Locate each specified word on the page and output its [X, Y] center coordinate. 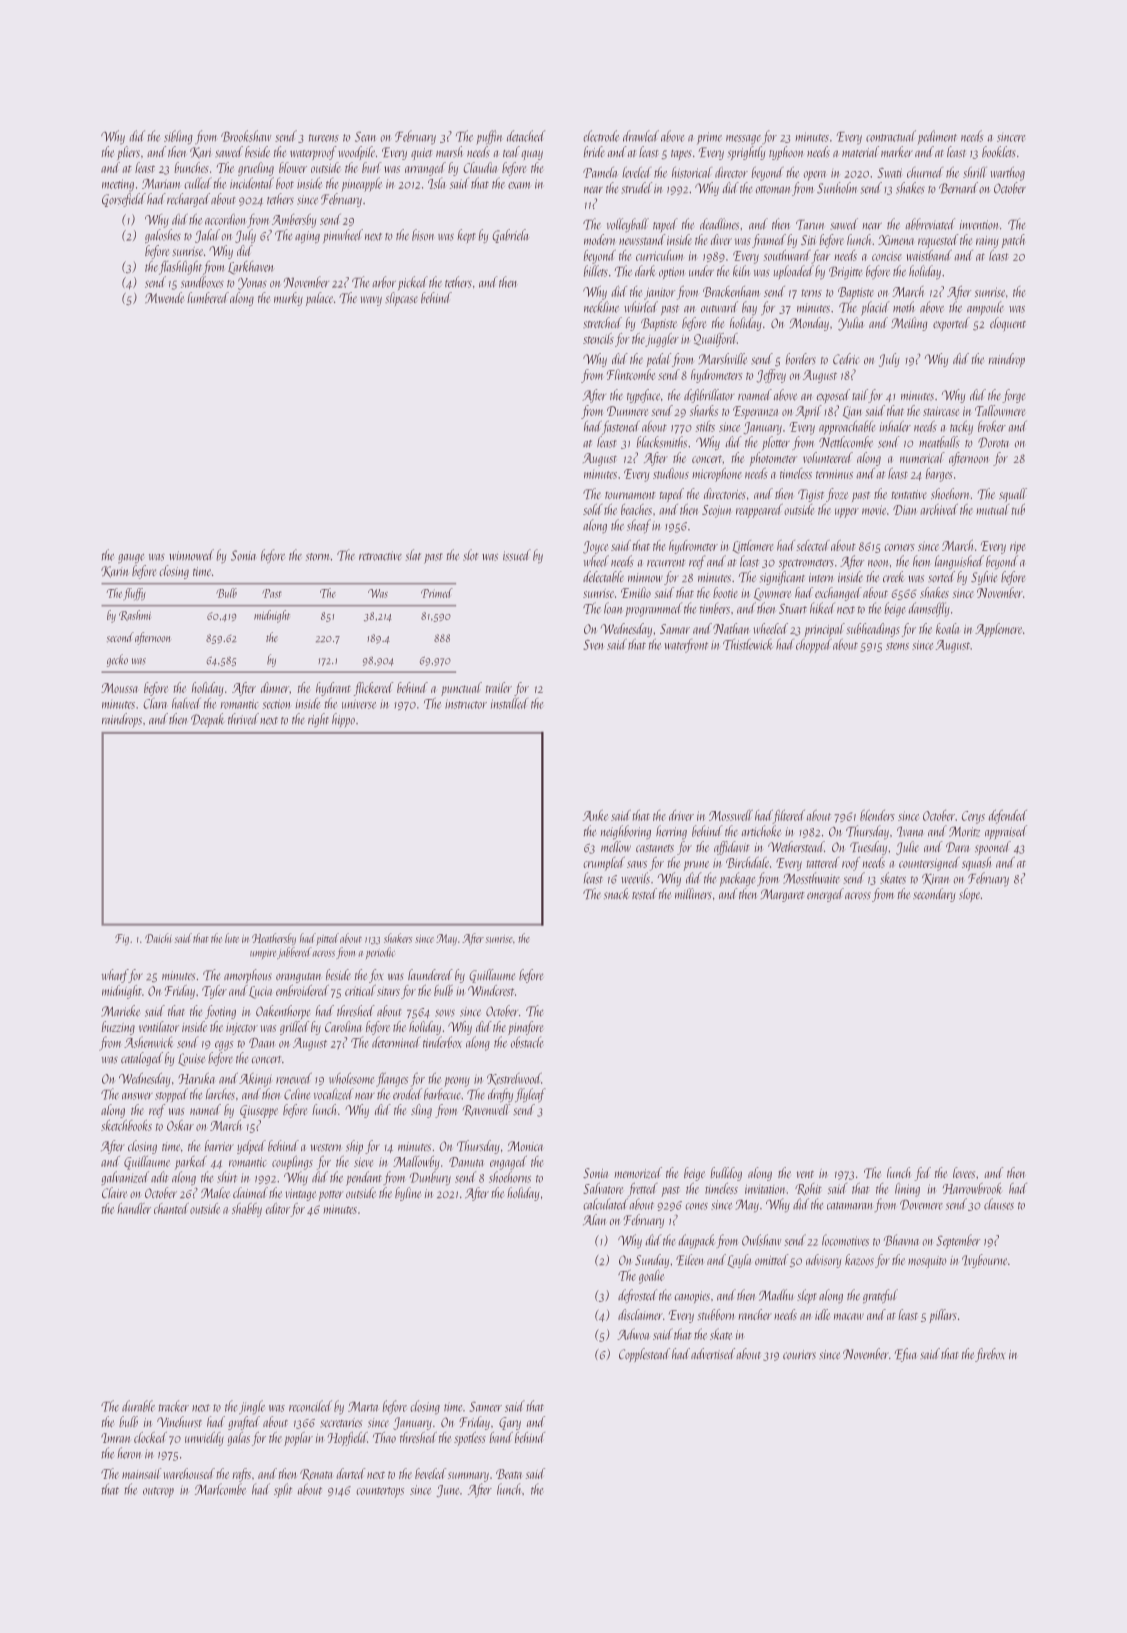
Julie [907, 848]
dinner [275, 687]
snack [616, 893]
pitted [328, 939]
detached [526, 136]
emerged [825, 895]
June [448, 1491]
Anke [595, 815]
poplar [298, 1439]
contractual [891, 136]
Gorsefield [124, 200]
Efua [906, 1355]
